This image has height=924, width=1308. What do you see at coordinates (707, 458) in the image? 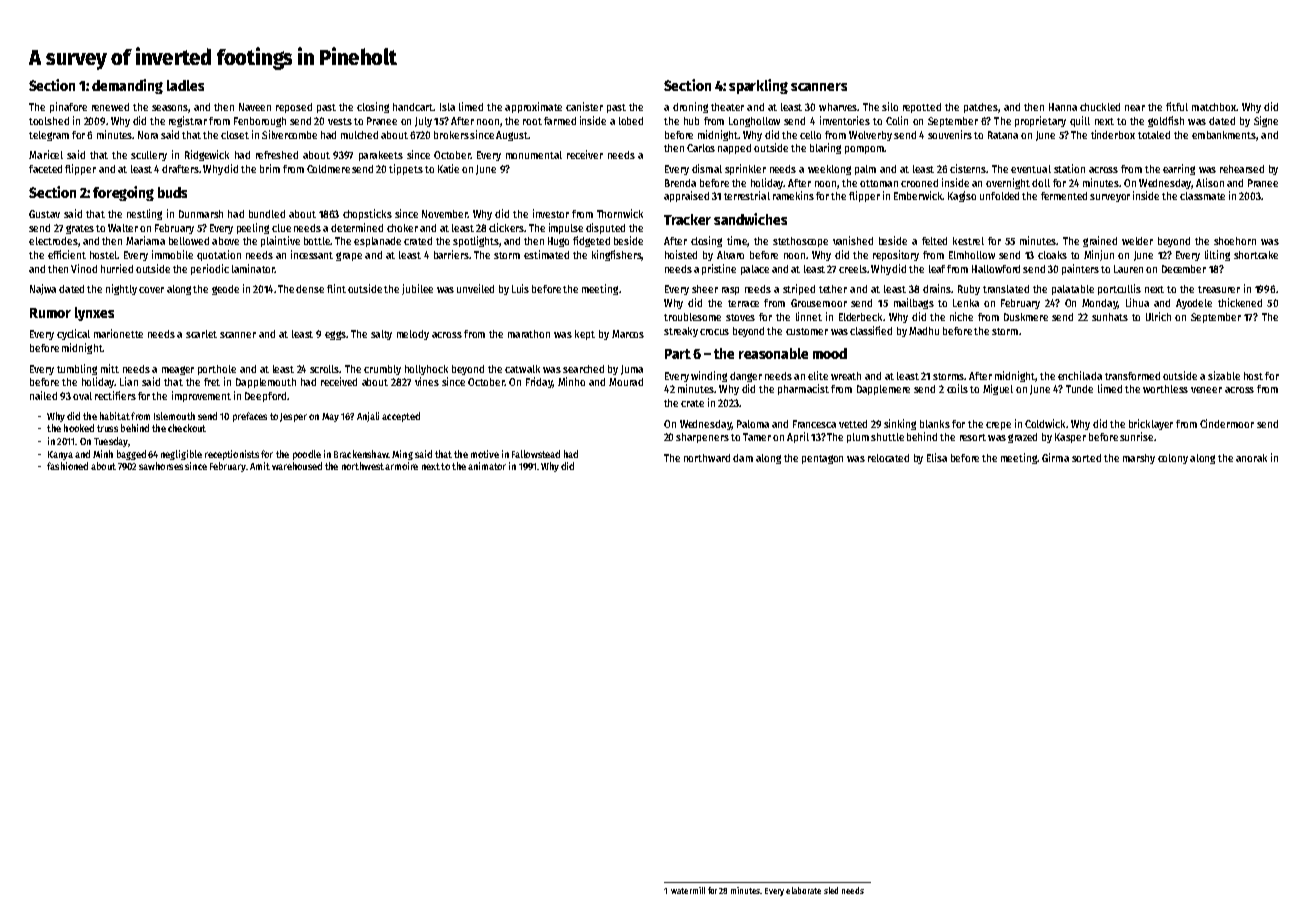
I see `northward` at bounding box center [707, 458].
